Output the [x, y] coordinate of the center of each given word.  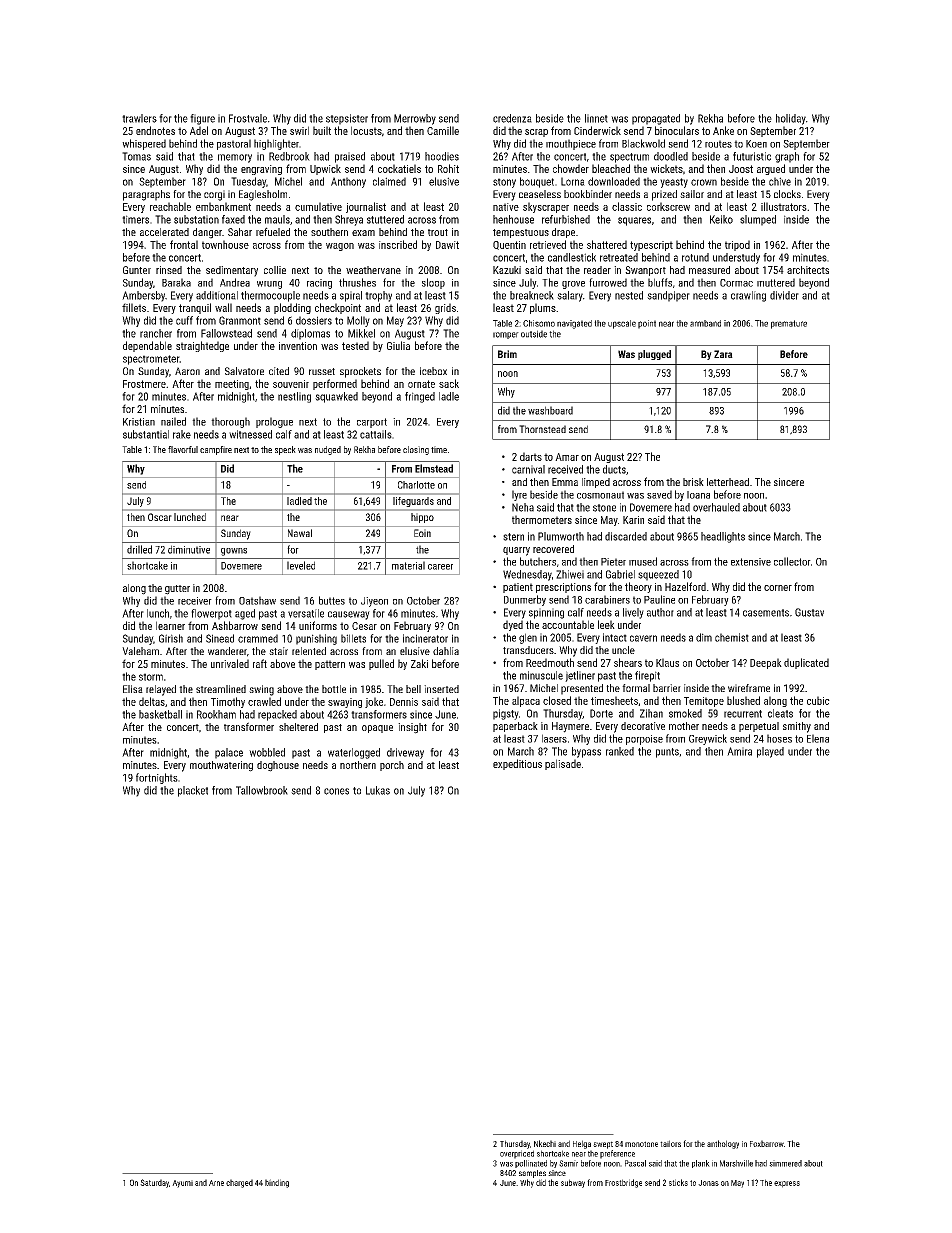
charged [239, 1183]
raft [260, 663]
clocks [787, 194]
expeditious [517, 764]
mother [684, 726]
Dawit [447, 245]
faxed [233, 219]
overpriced [517, 1154]
